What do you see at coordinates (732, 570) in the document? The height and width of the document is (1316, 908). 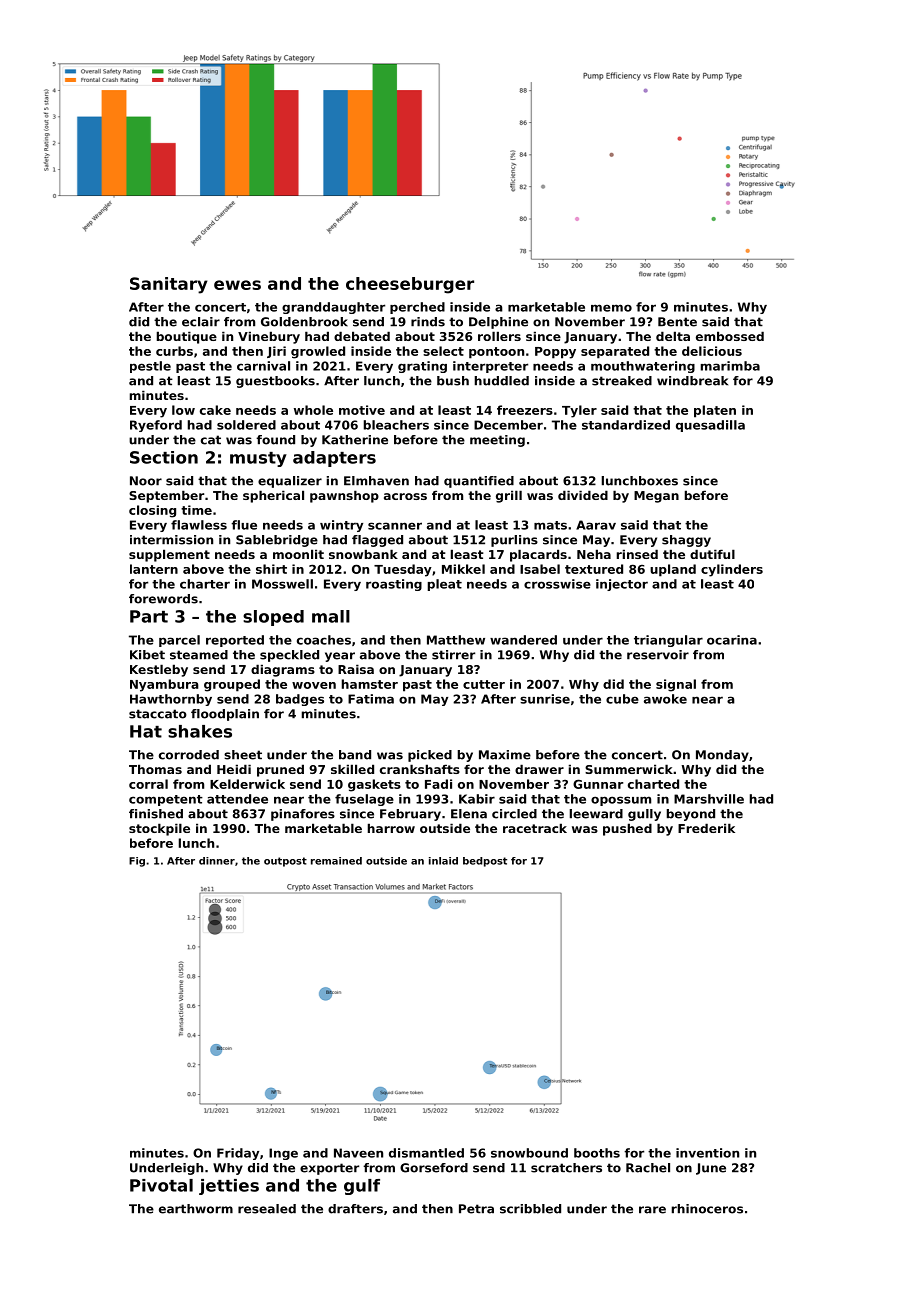 I see `cylinders` at bounding box center [732, 570].
